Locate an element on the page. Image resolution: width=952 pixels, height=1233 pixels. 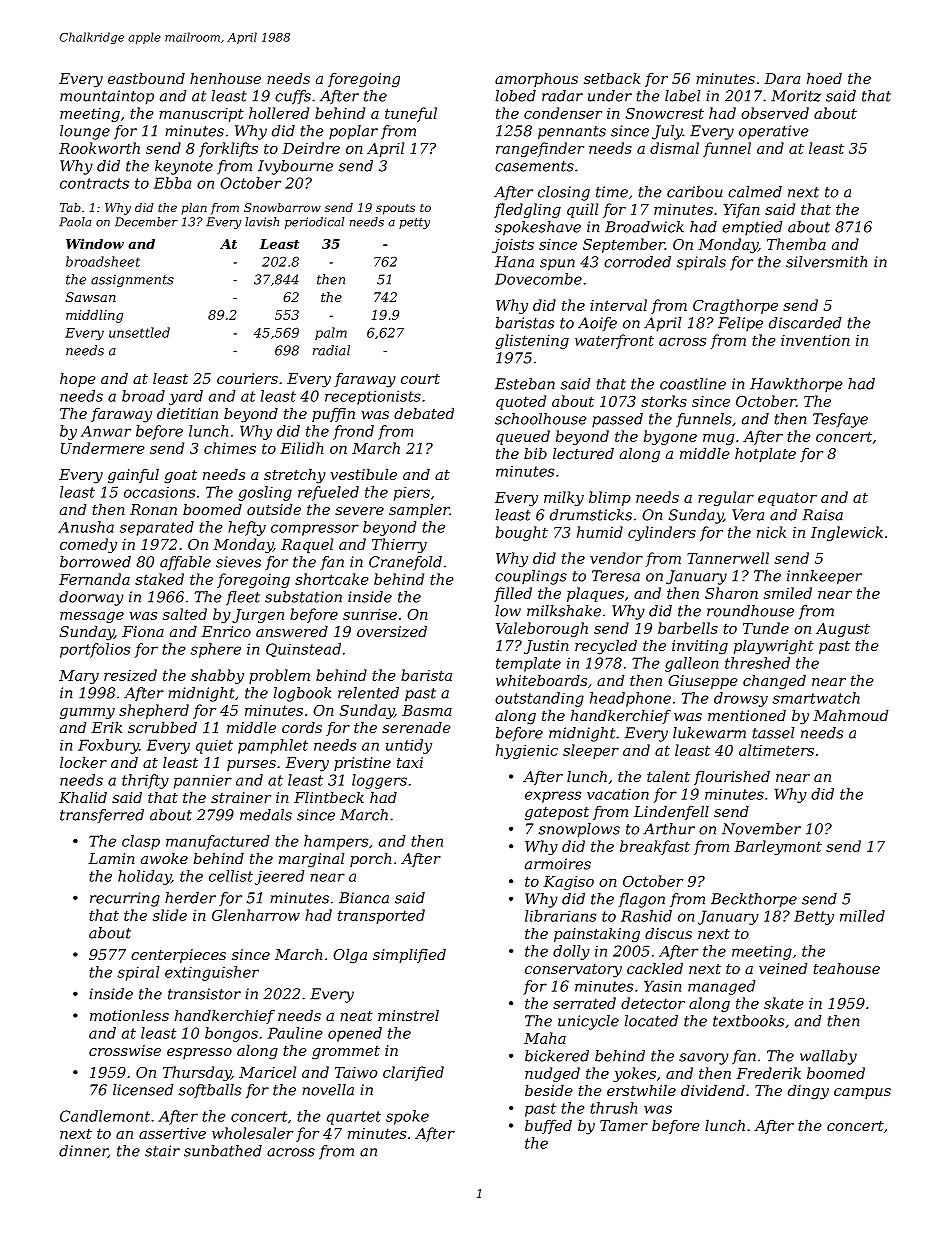
manuscript is located at coordinates (201, 115).
